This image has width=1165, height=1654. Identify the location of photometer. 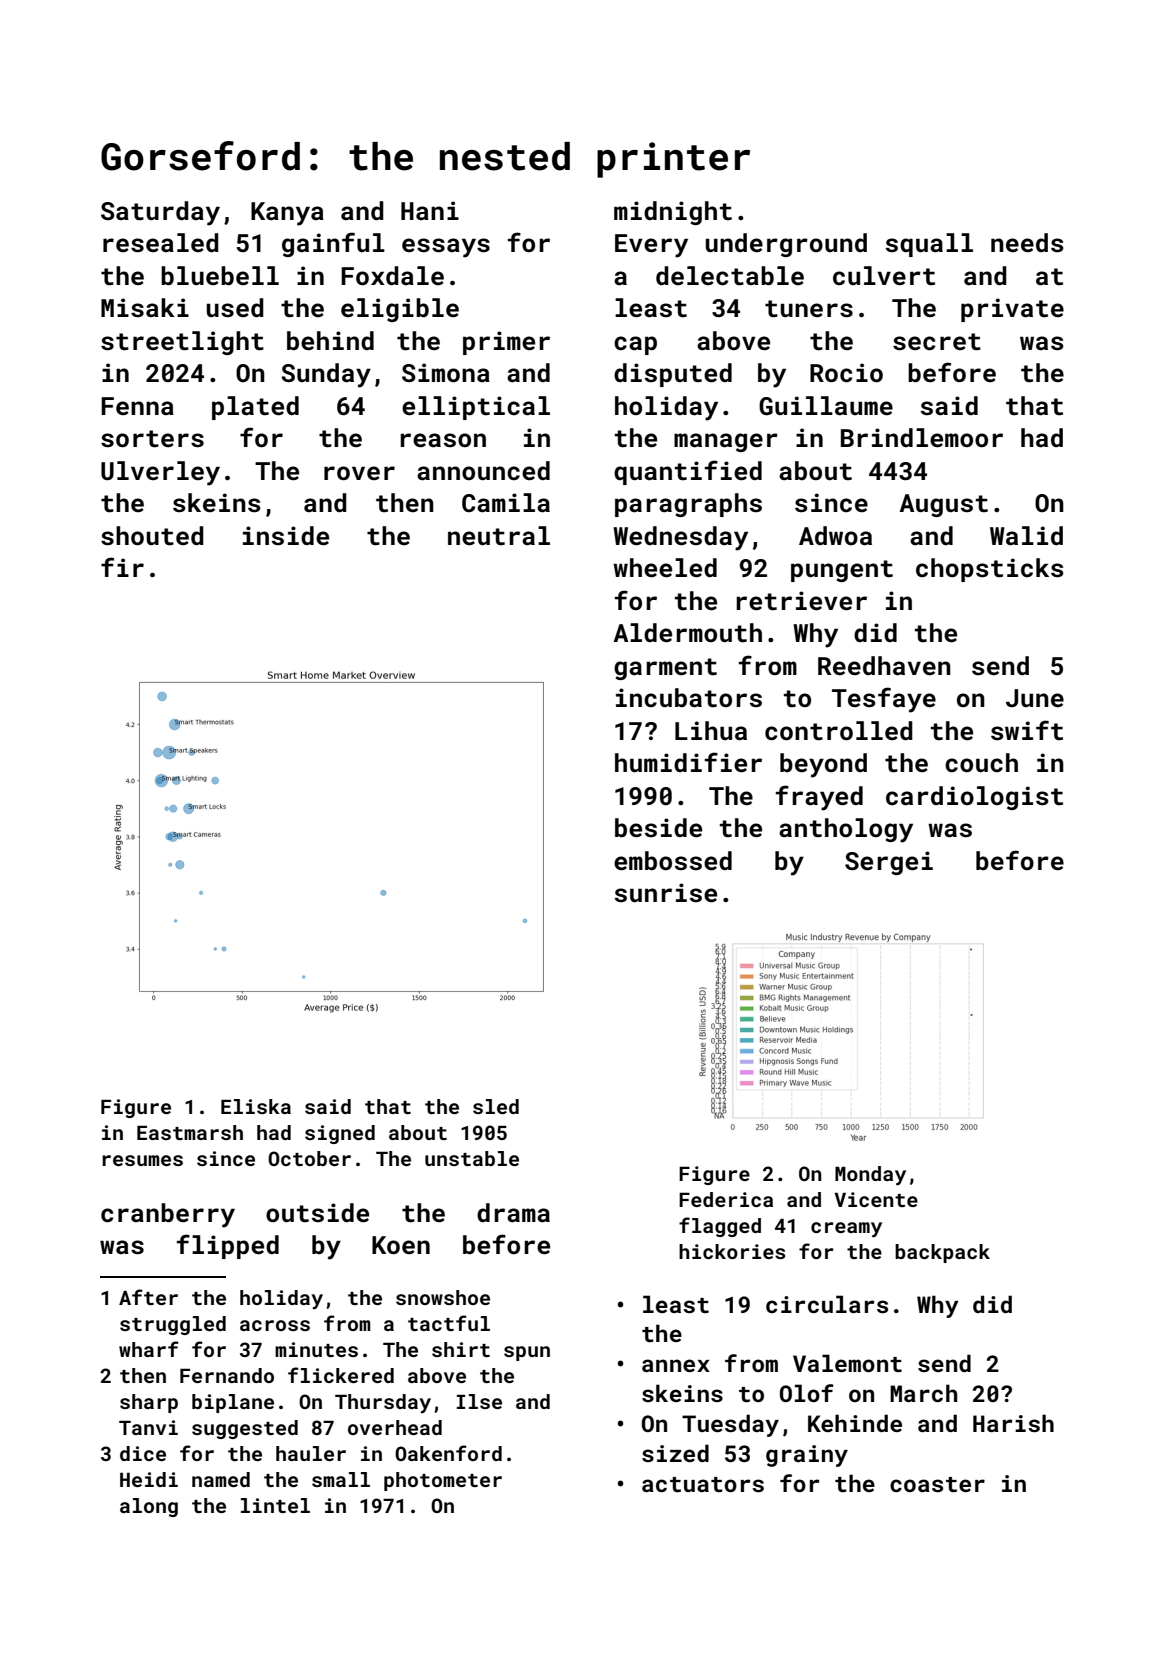
(443, 1481).
